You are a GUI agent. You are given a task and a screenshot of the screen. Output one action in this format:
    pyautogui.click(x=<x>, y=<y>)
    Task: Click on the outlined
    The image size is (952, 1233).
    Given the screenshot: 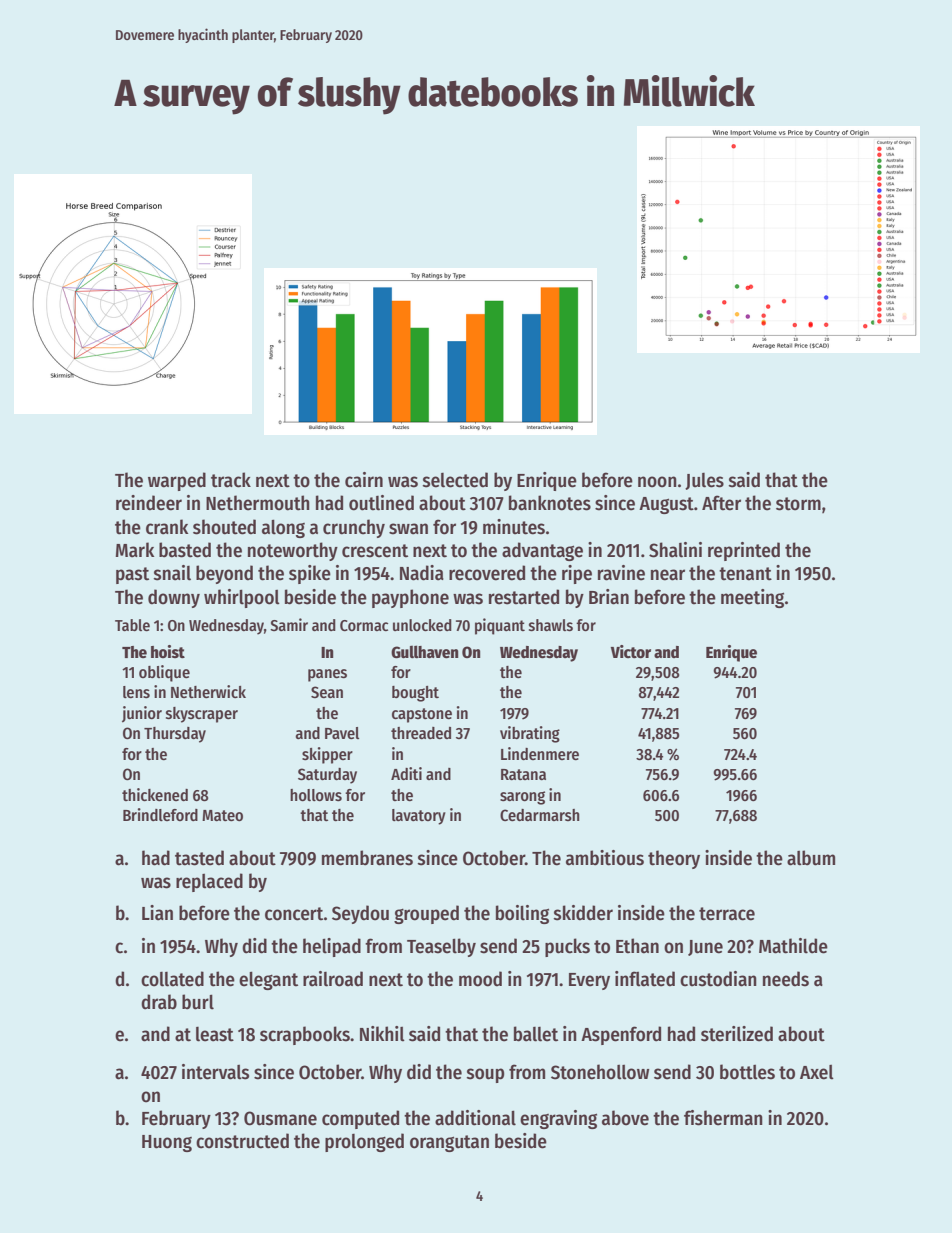 What is the action you would take?
    pyautogui.click(x=381, y=503)
